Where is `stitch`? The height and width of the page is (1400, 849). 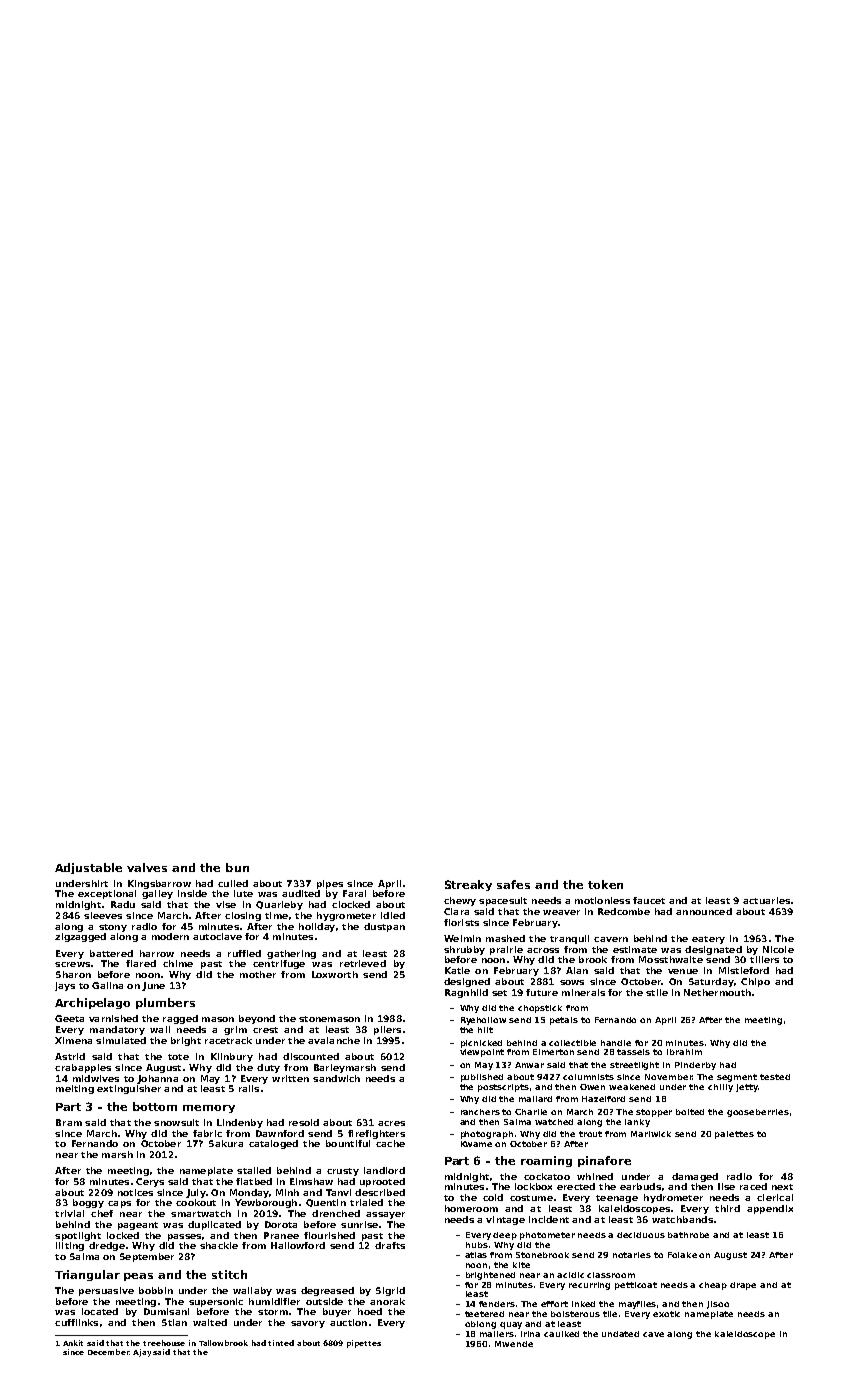 stitch is located at coordinates (229, 1274).
